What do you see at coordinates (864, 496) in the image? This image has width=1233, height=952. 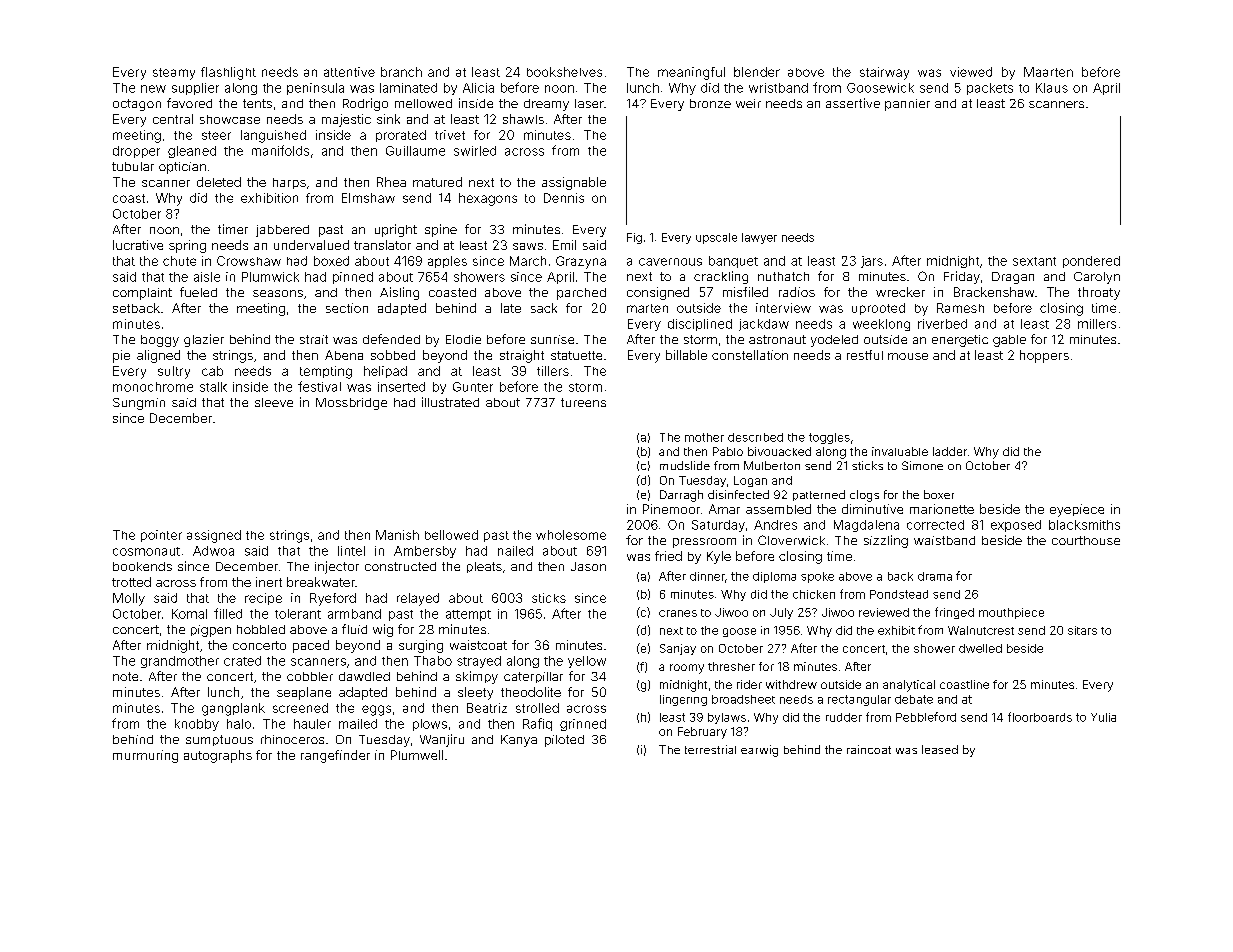 I see `clogs` at bounding box center [864, 496].
